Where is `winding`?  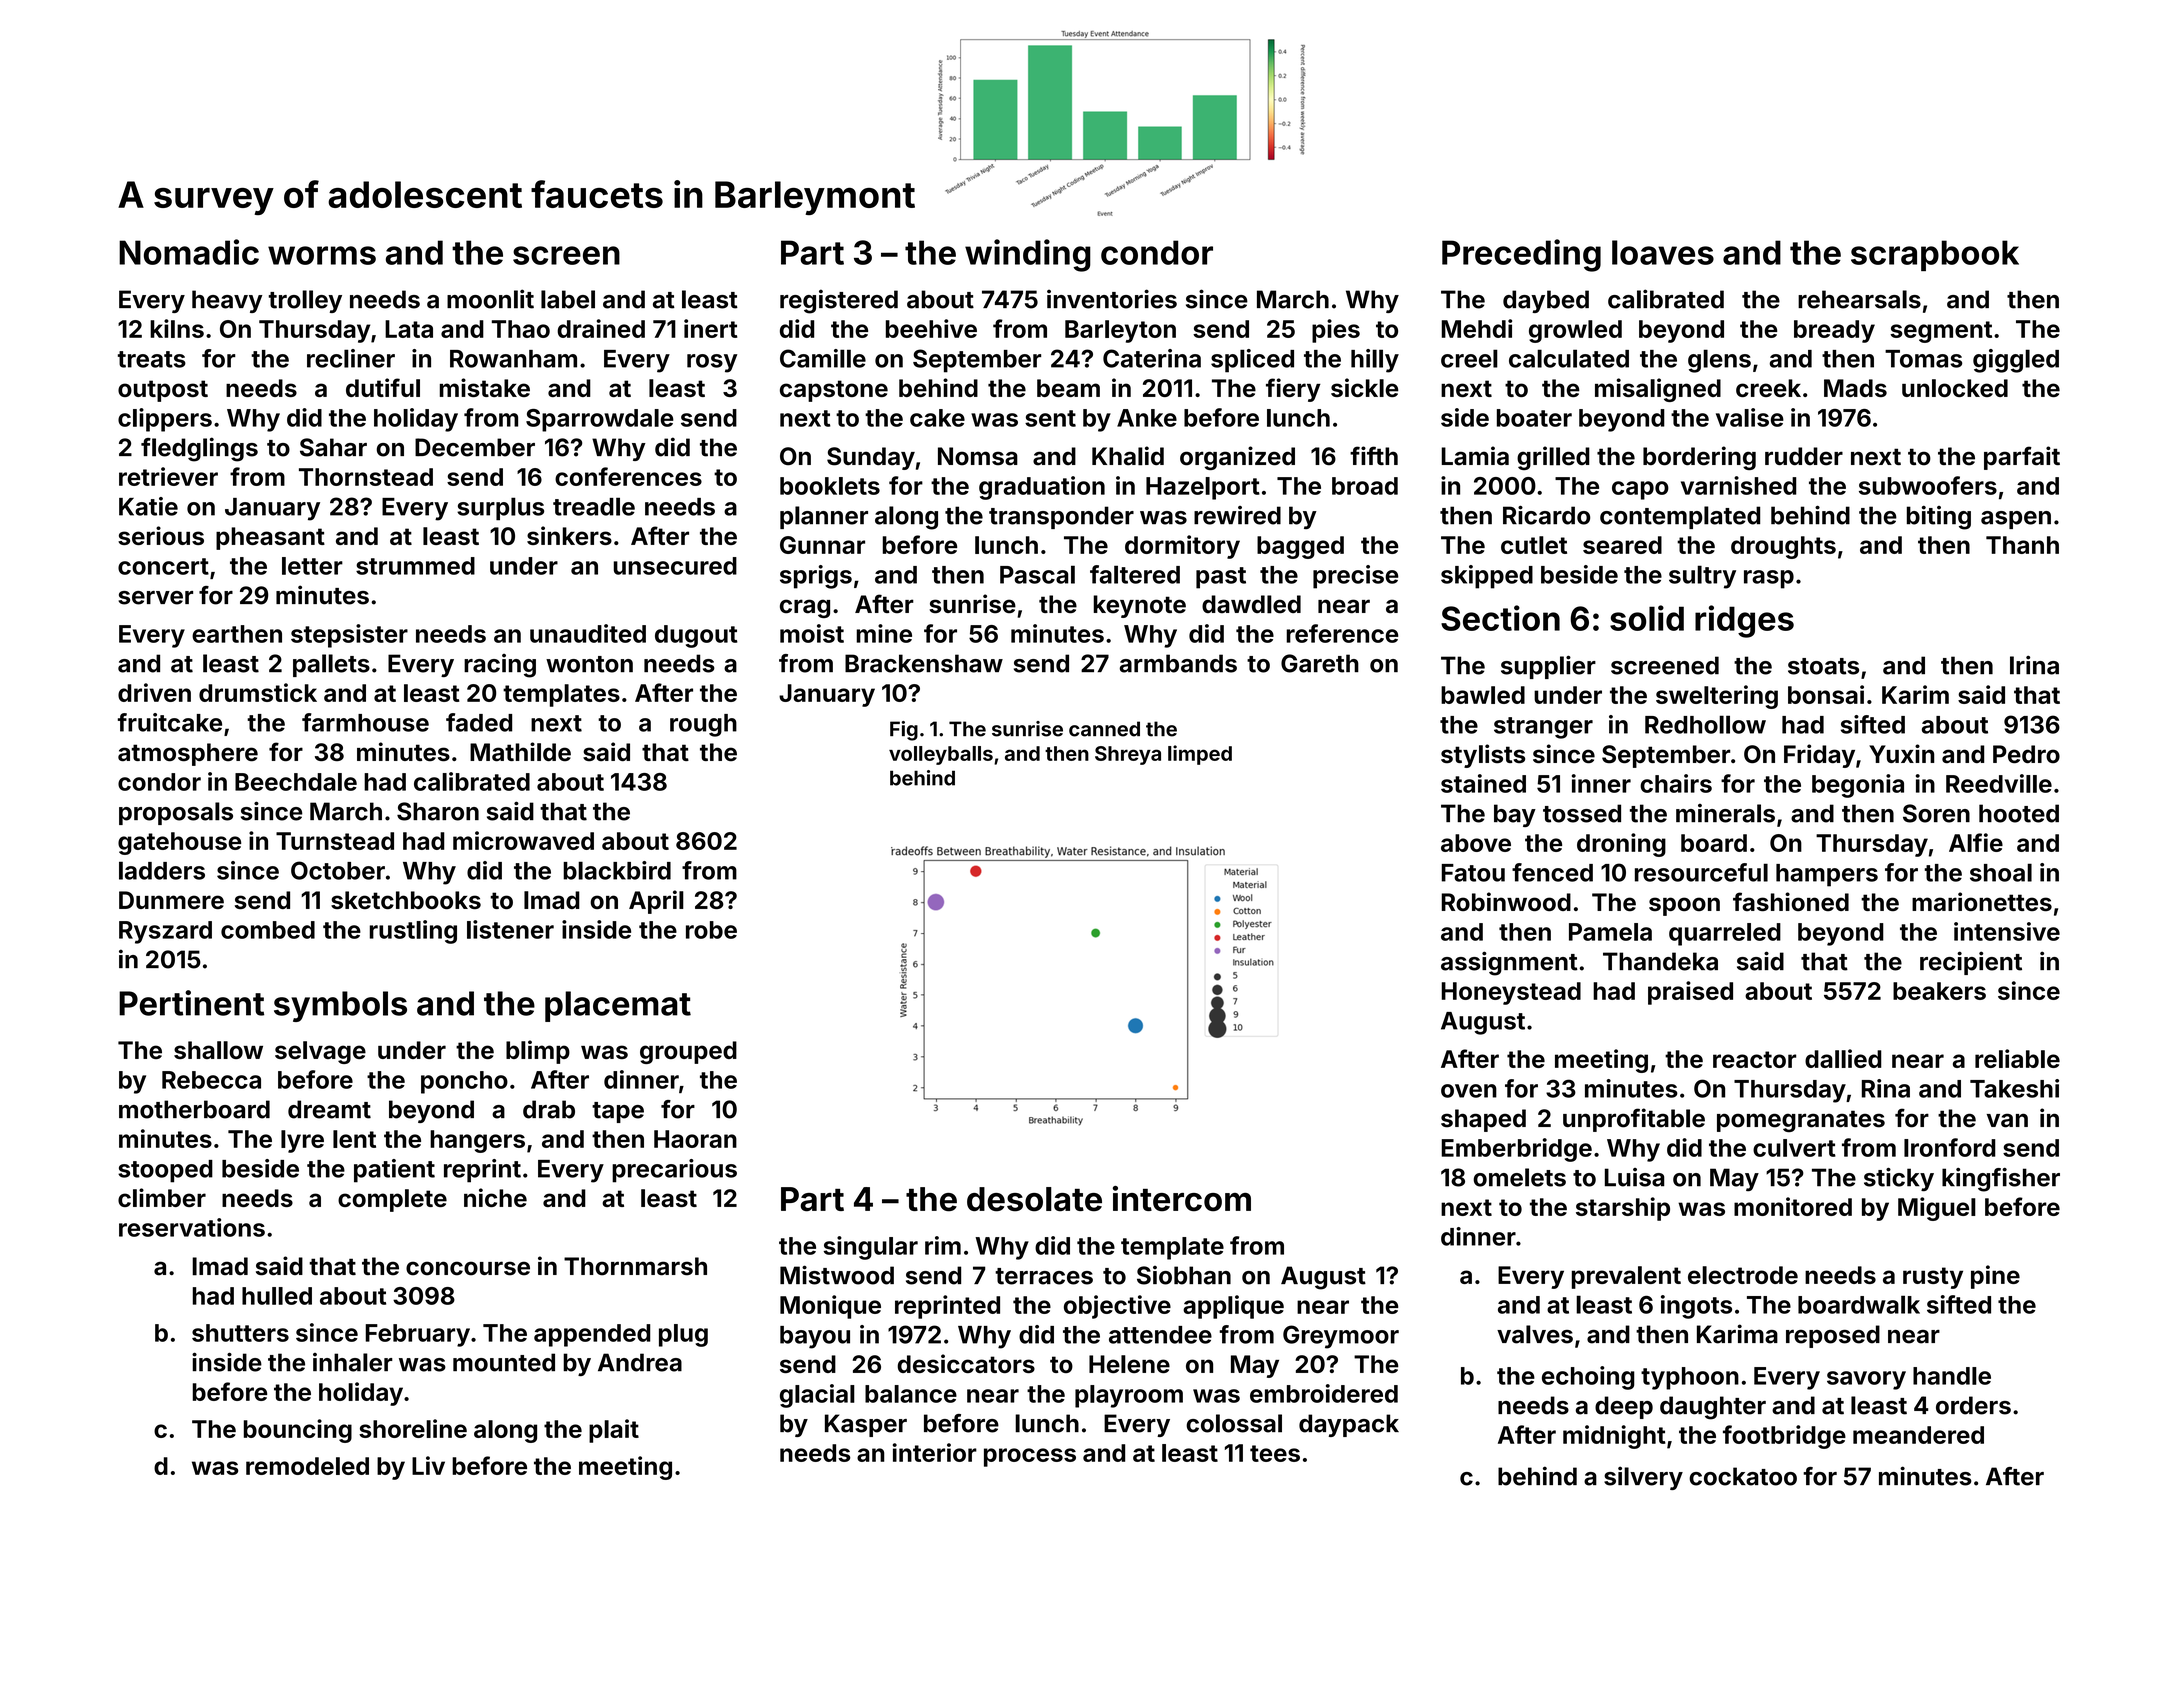
winding is located at coordinates (1028, 255).
